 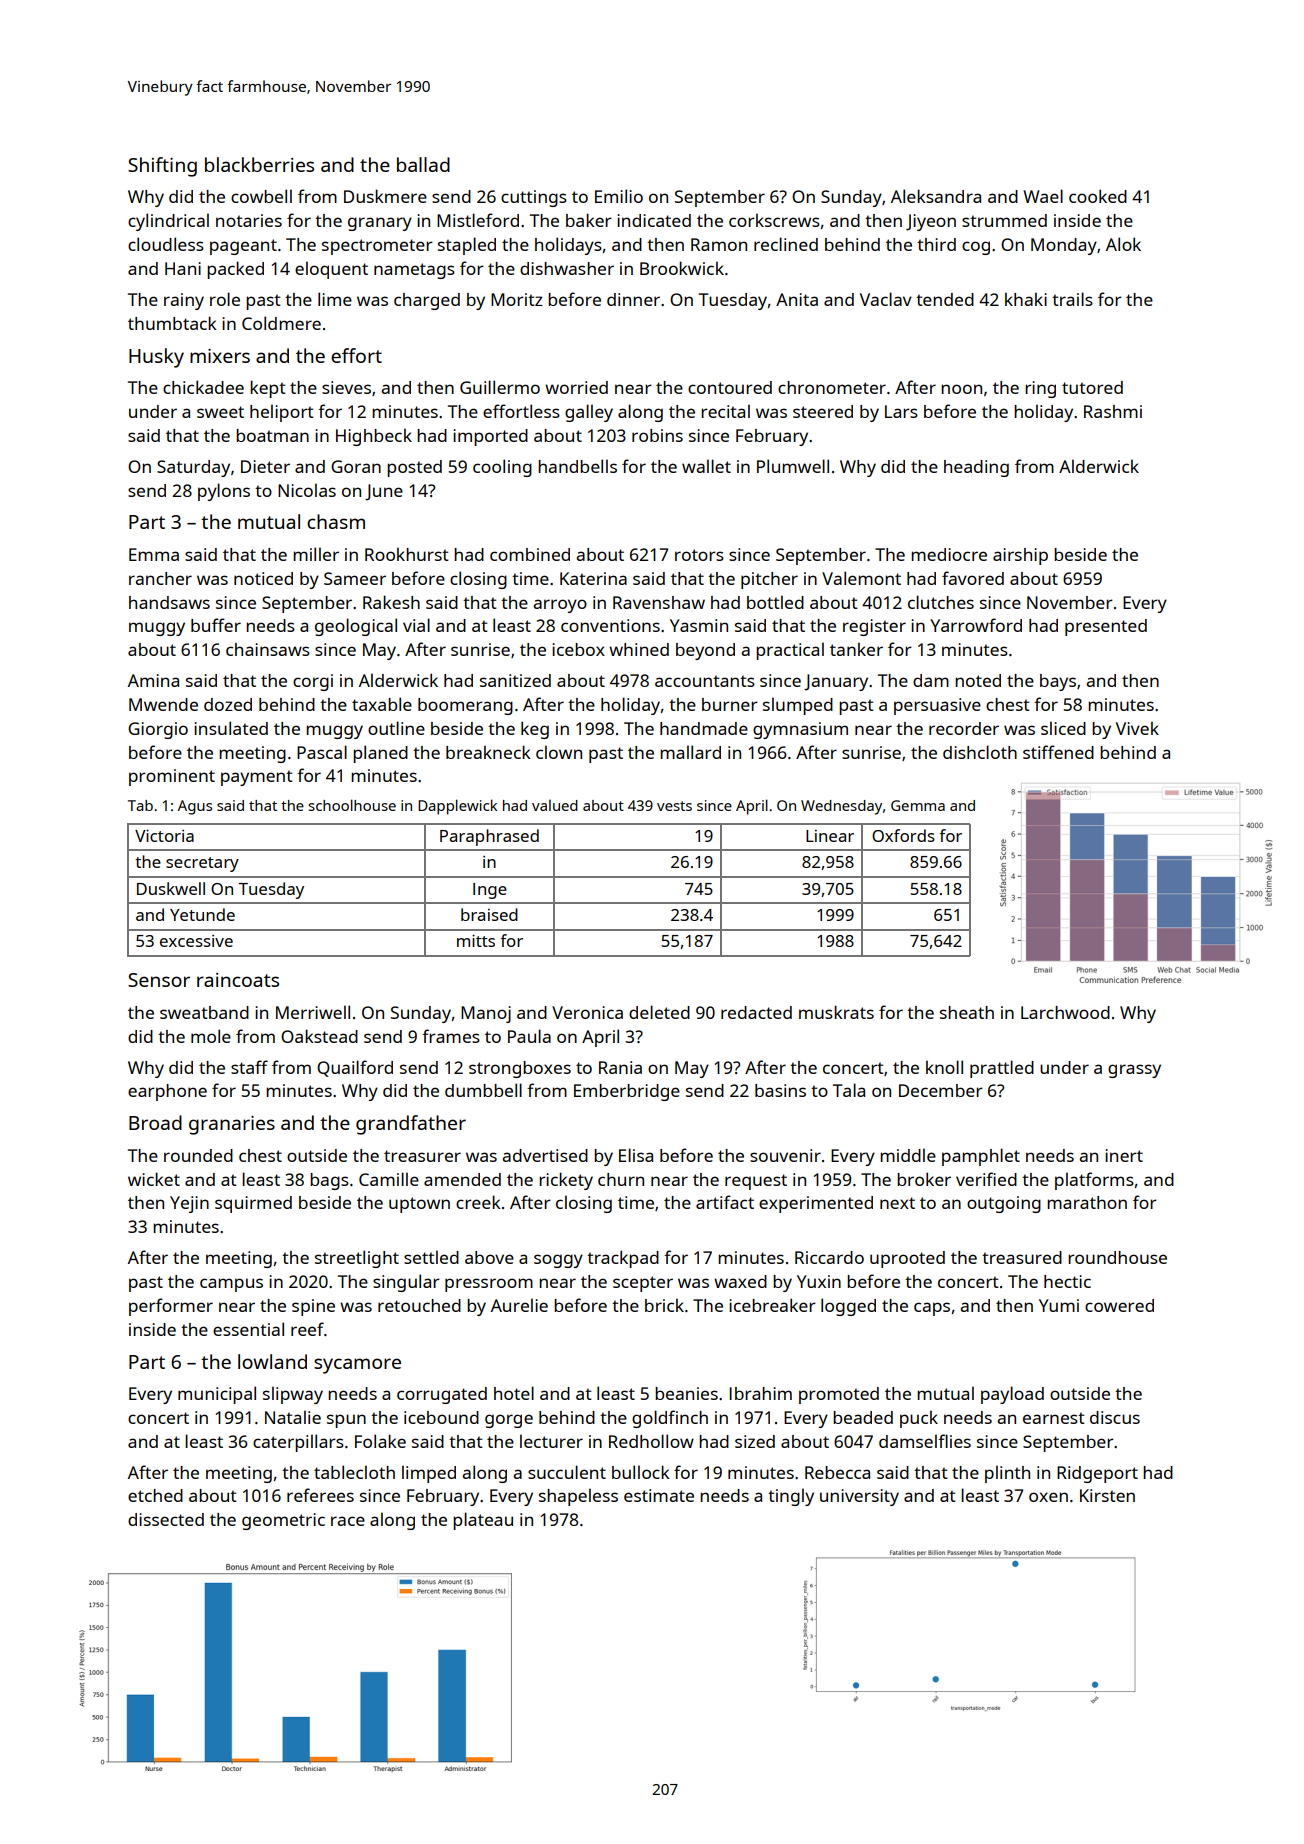 I want to click on Emilio, so click(x=619, y=196).
